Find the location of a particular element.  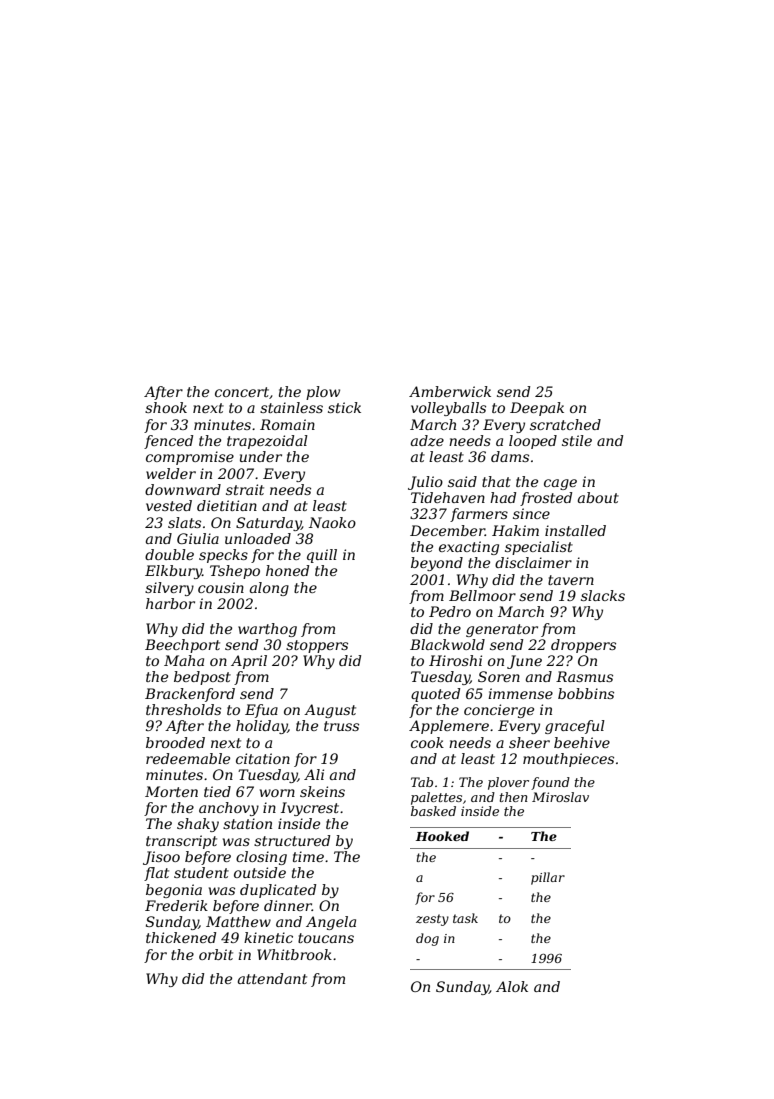

frosted is located at coordinates (546, 499).
